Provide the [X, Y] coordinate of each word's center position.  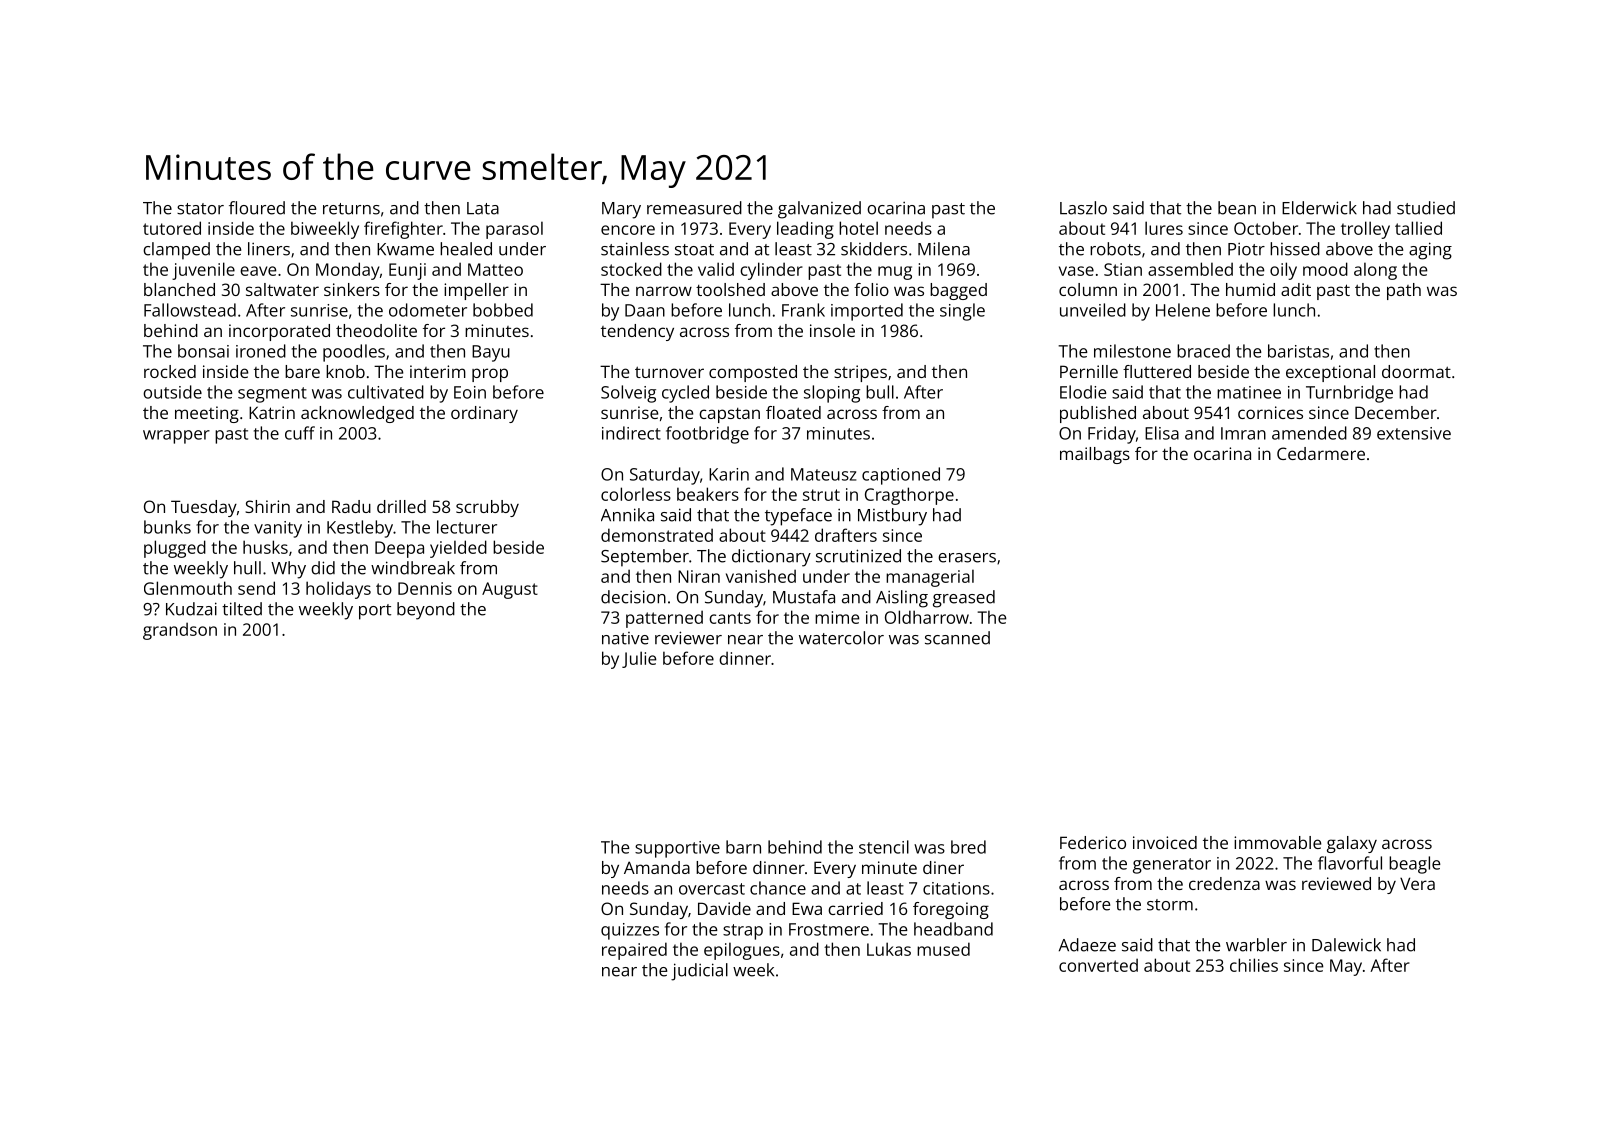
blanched [179, 289]
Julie [639, 659]
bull [880, 392]
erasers [967, 558]
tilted [242, 609]
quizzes [630, 931]
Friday [1112, 435]
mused [943, 949]
